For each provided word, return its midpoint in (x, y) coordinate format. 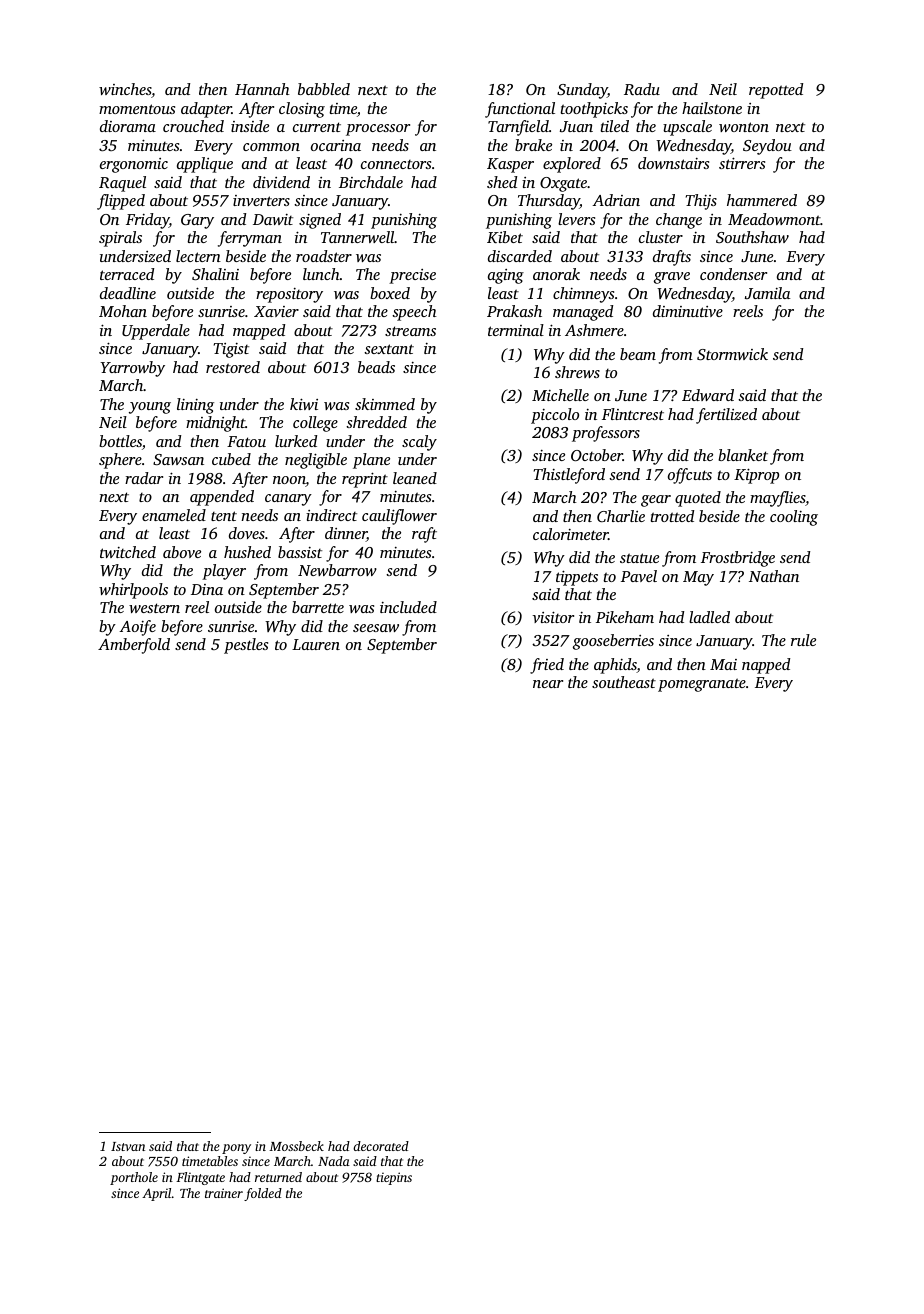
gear (656, 501)
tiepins (394, 1178)
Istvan (128, 1146)
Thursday (549, 202)
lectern (198, 256)
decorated (381, 1146)
